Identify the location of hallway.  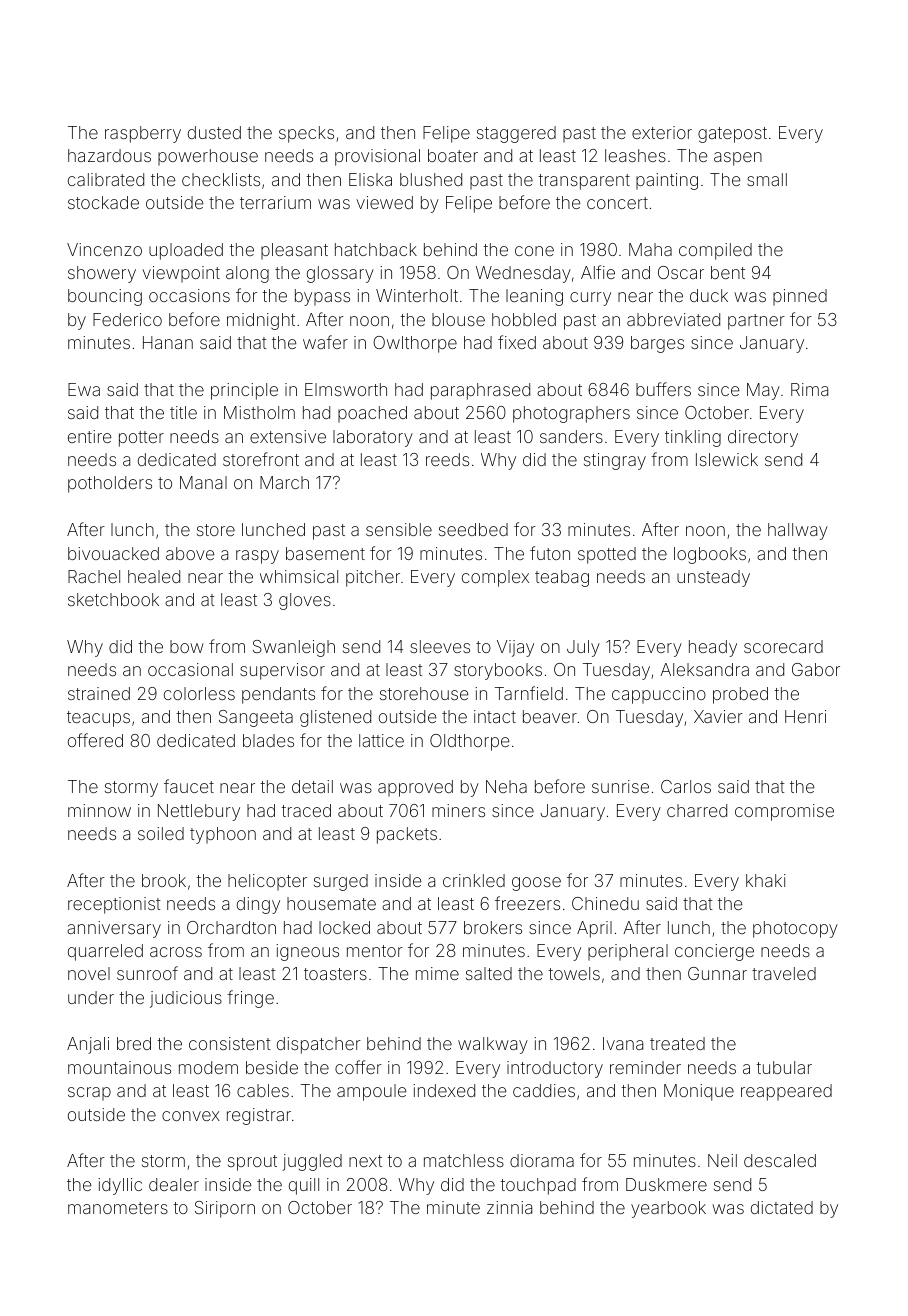
(798, 531).
